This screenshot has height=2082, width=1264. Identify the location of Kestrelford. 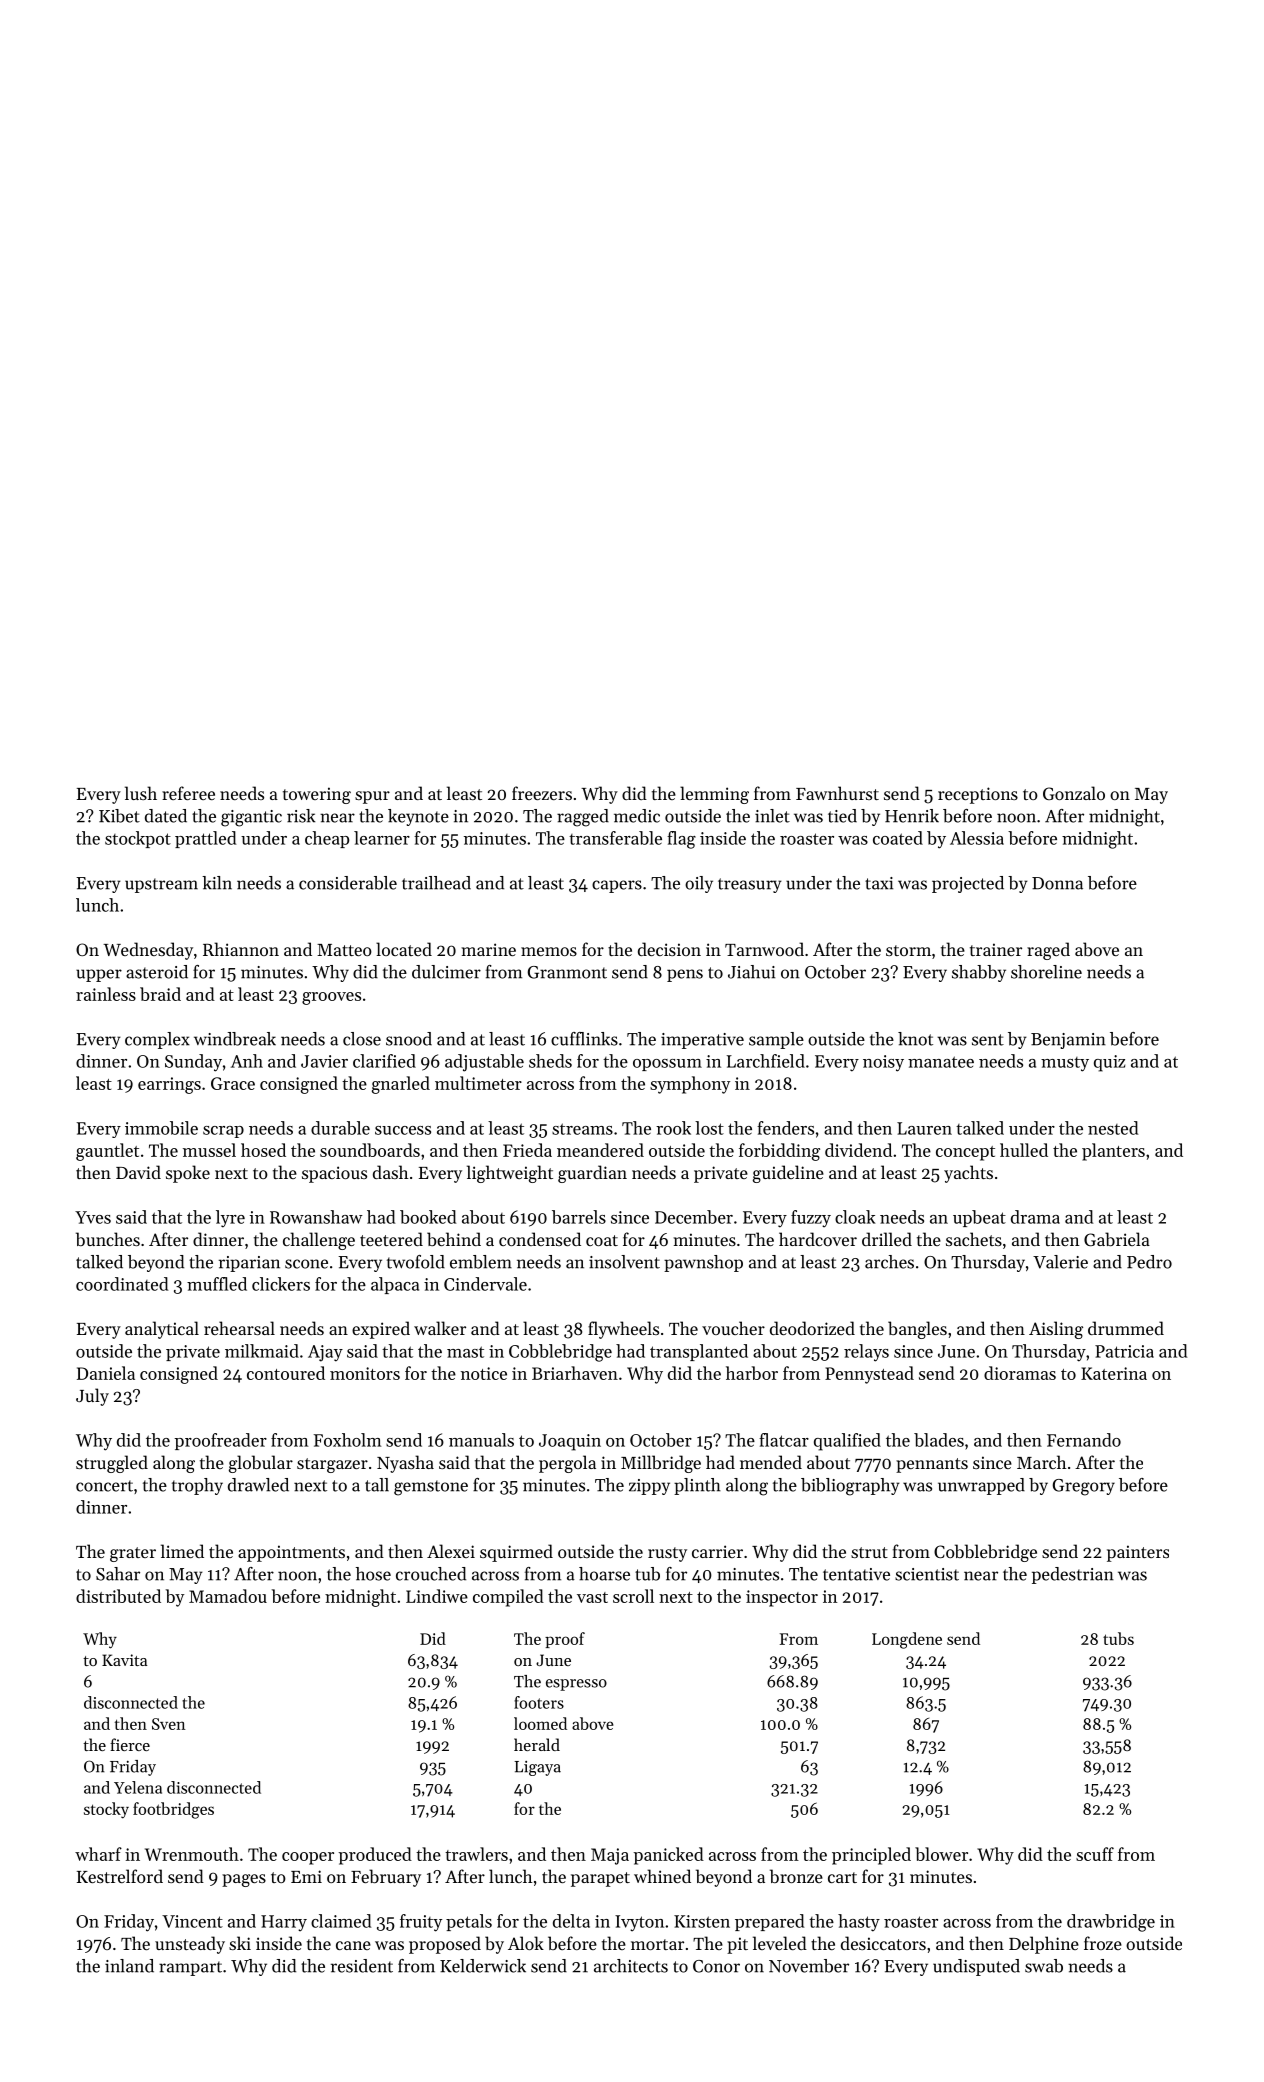
(120, 1876).
